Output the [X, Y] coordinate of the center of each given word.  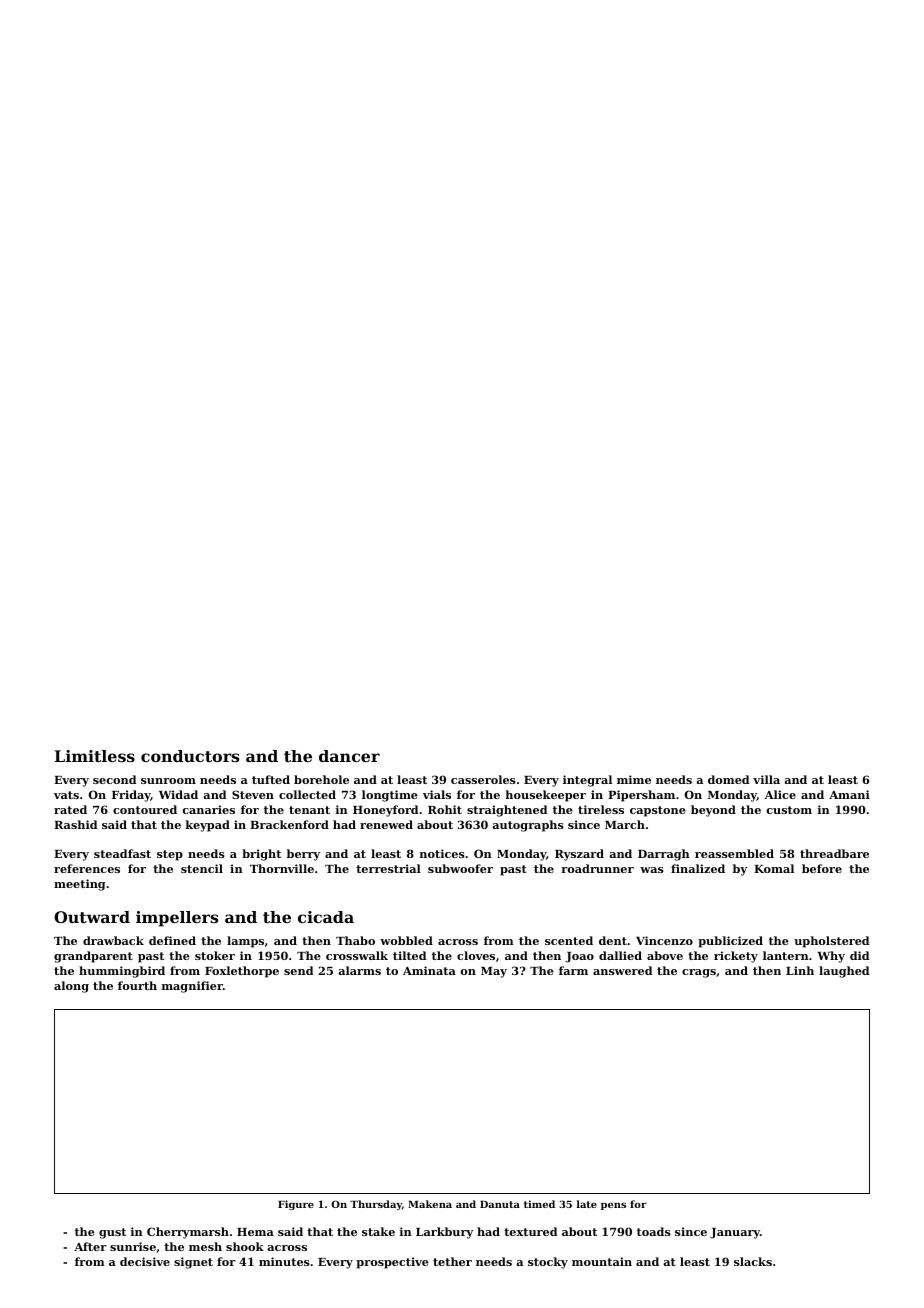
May [494, 972]
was [652, 870]
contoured [145, 809]
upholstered [831, 942]
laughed [844, 972]
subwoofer [460, 868]
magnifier [192, 987]
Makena [430, 1204]
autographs [528, 826]
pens [613, 1206]
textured [530, 1231]
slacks [753, 1261]
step [170, 855]
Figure [296, 1205]
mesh [205, 1246]
